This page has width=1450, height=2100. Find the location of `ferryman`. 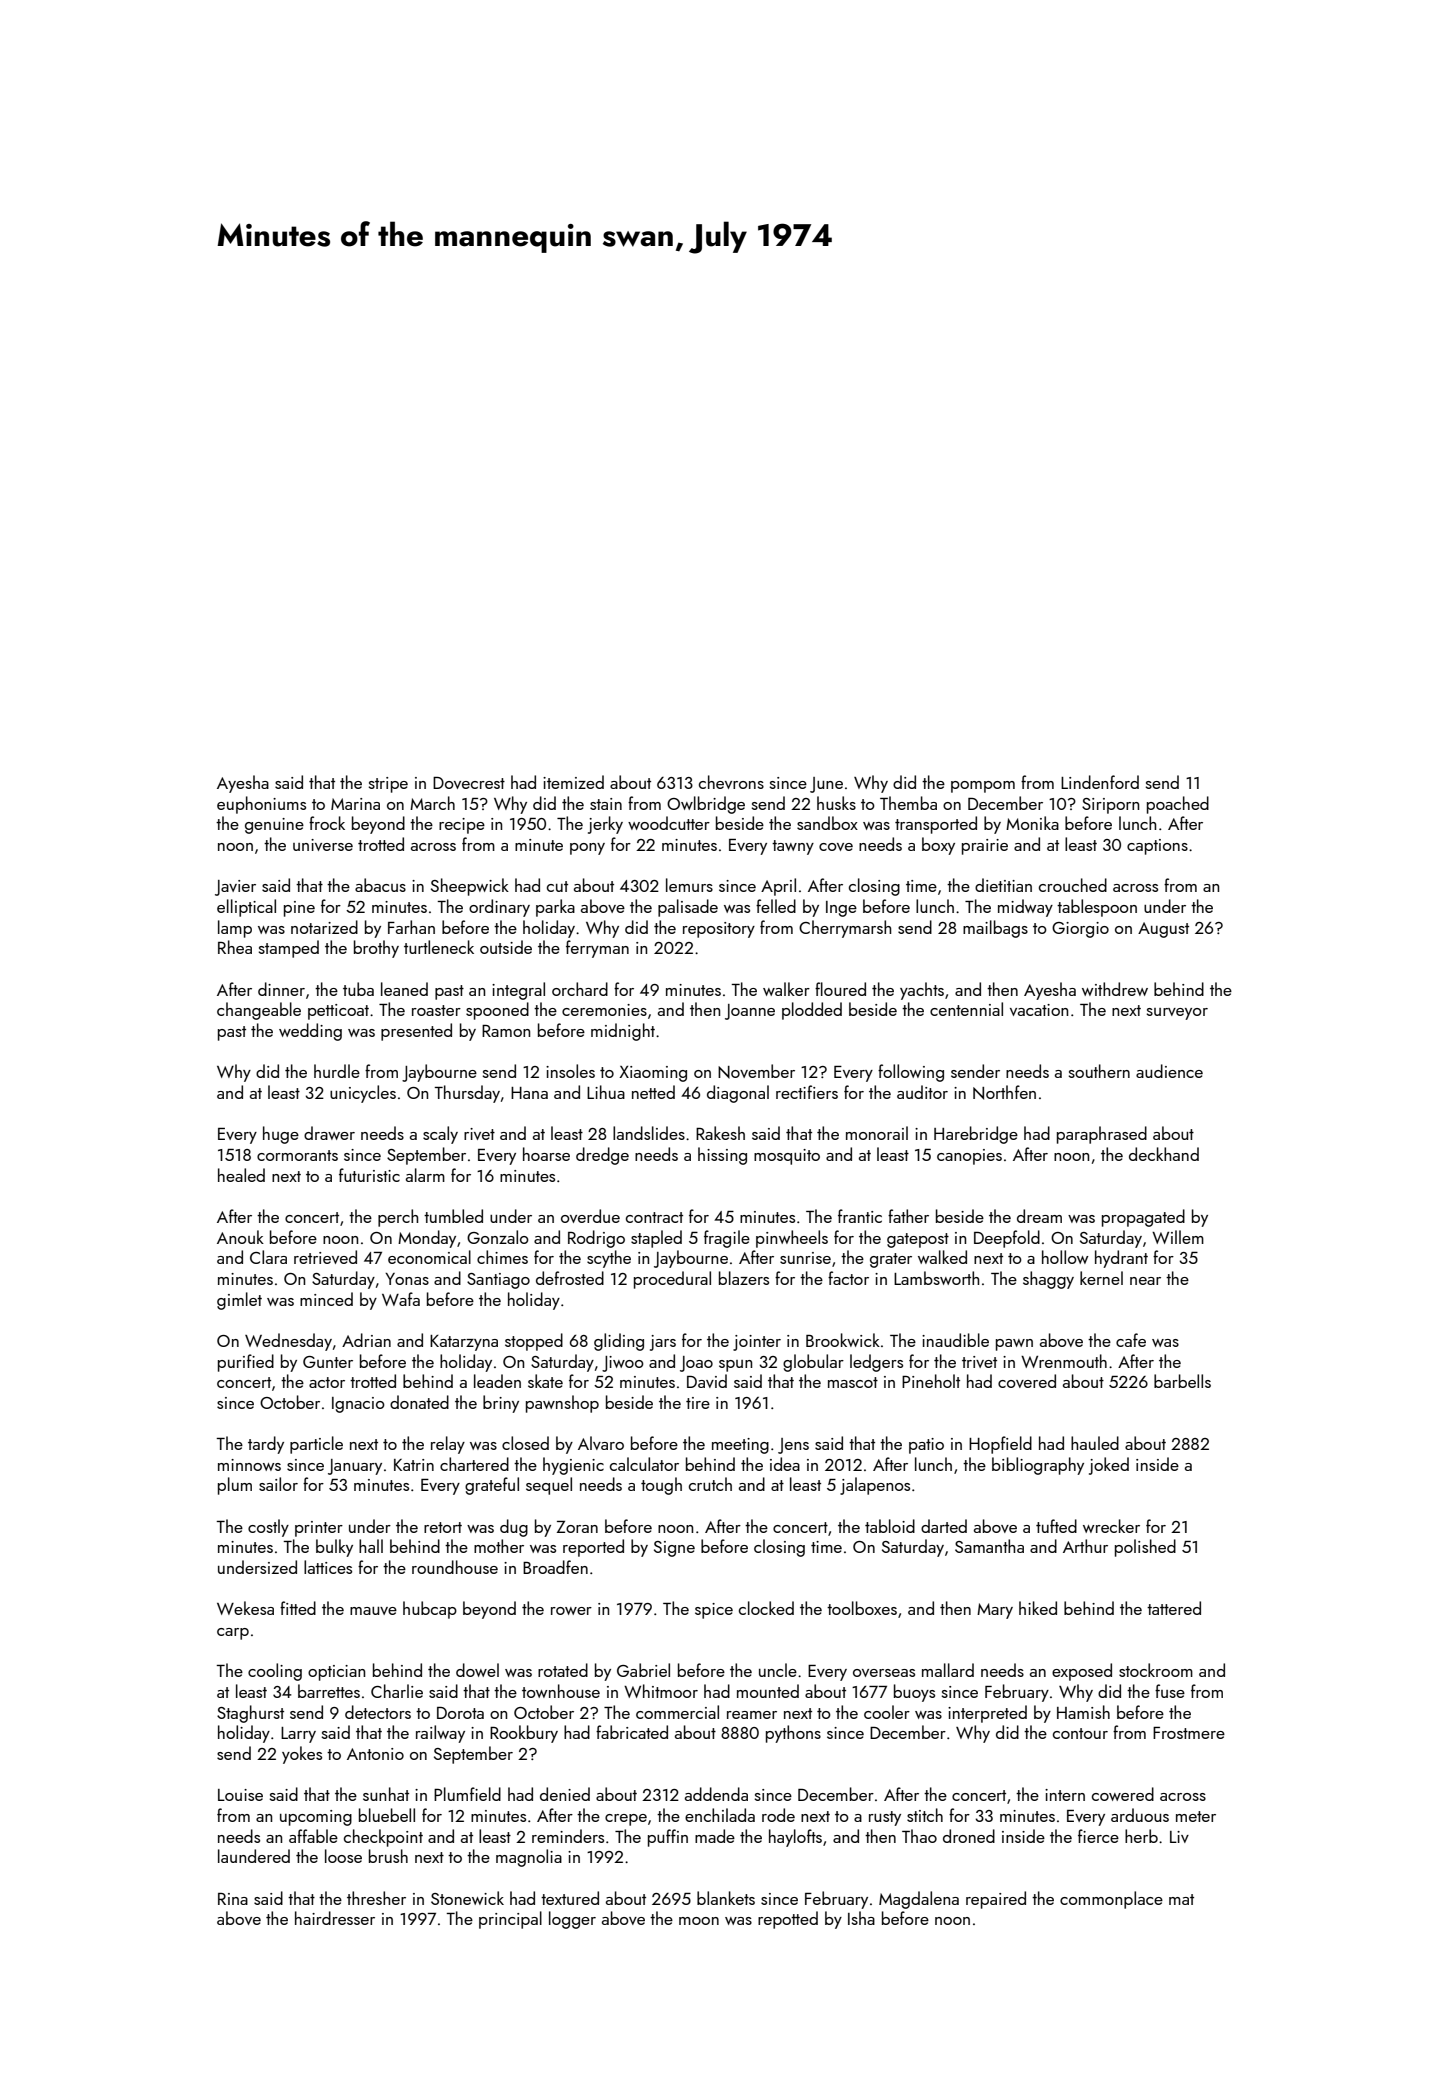

ferryman is located at coordinates (597, 949).
